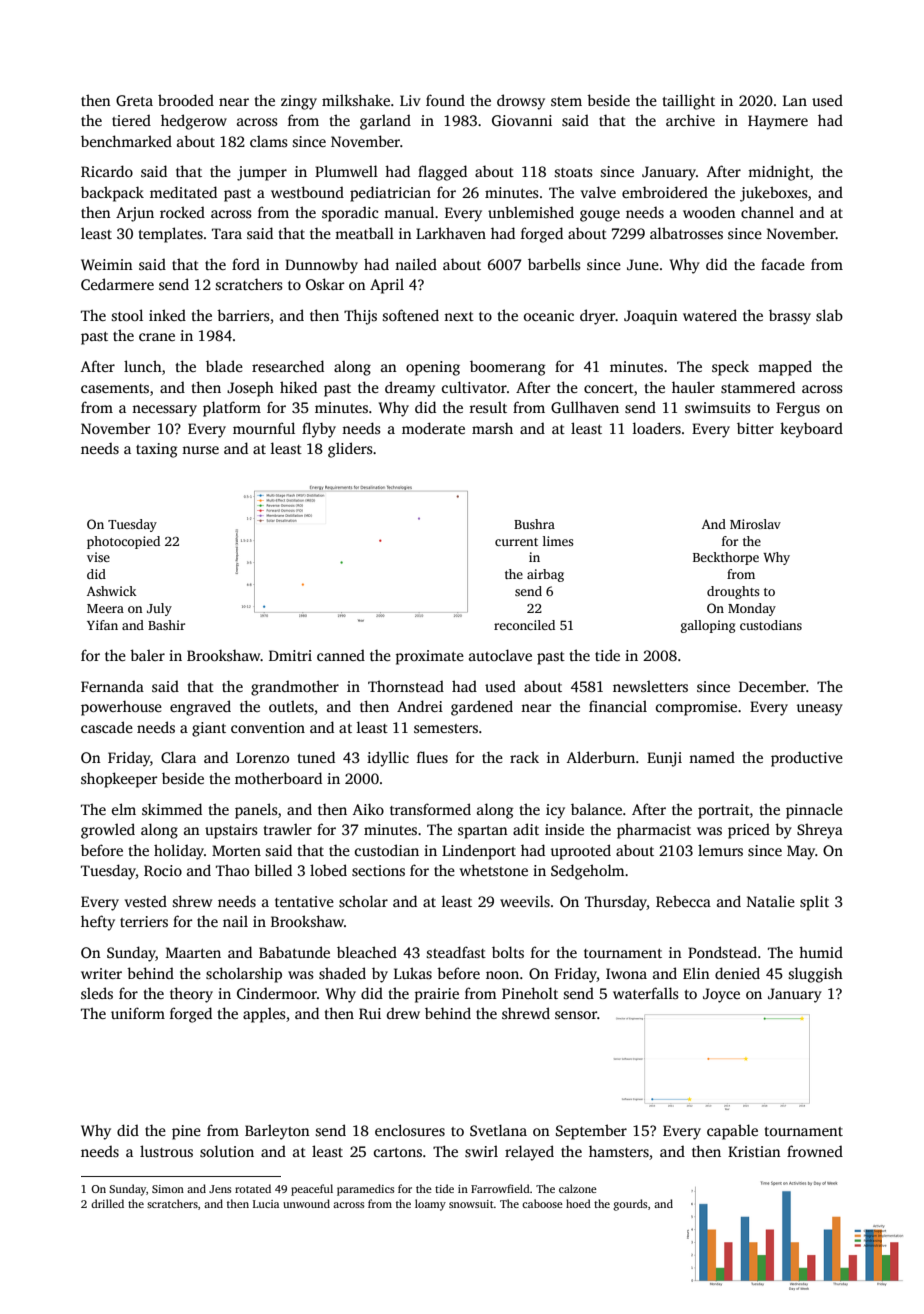  I want to click on Joyce, so click(721, 995).
